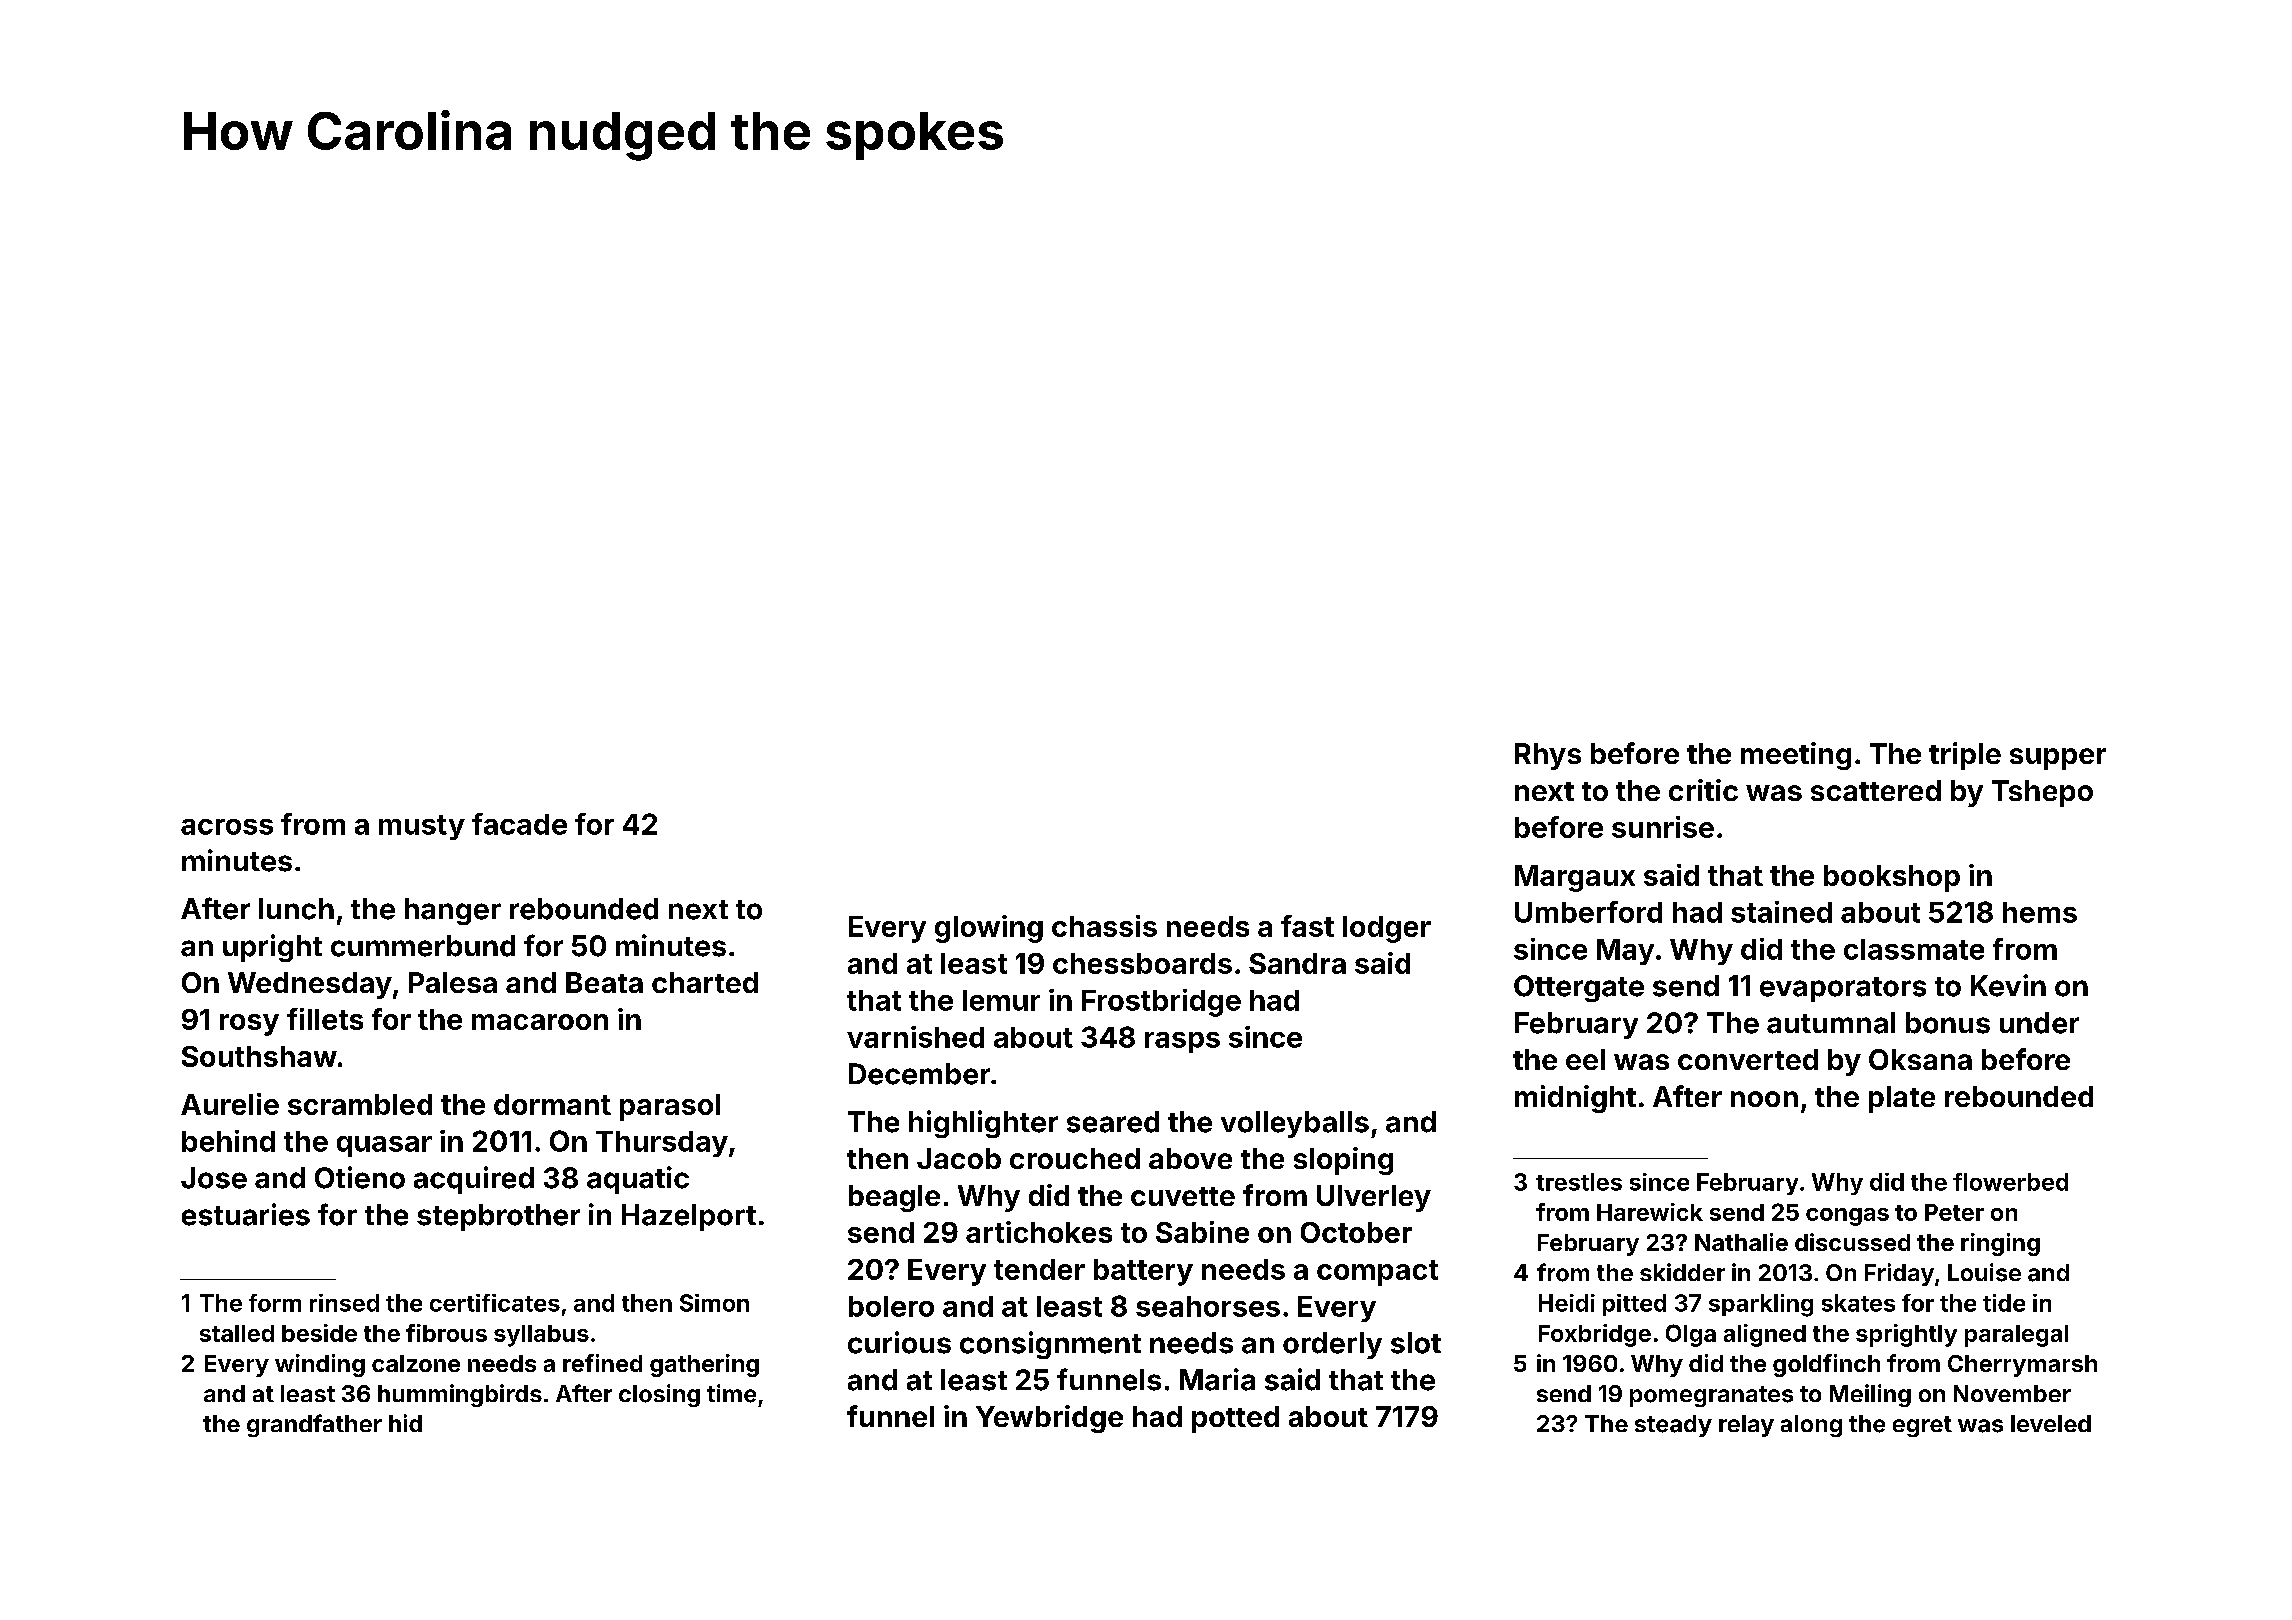 The height and width of the screenshot is (1620, 2292). What do you see at coordinates (227, 827) in the screenshot?
I see `across` at bounding box center [227, 827].
